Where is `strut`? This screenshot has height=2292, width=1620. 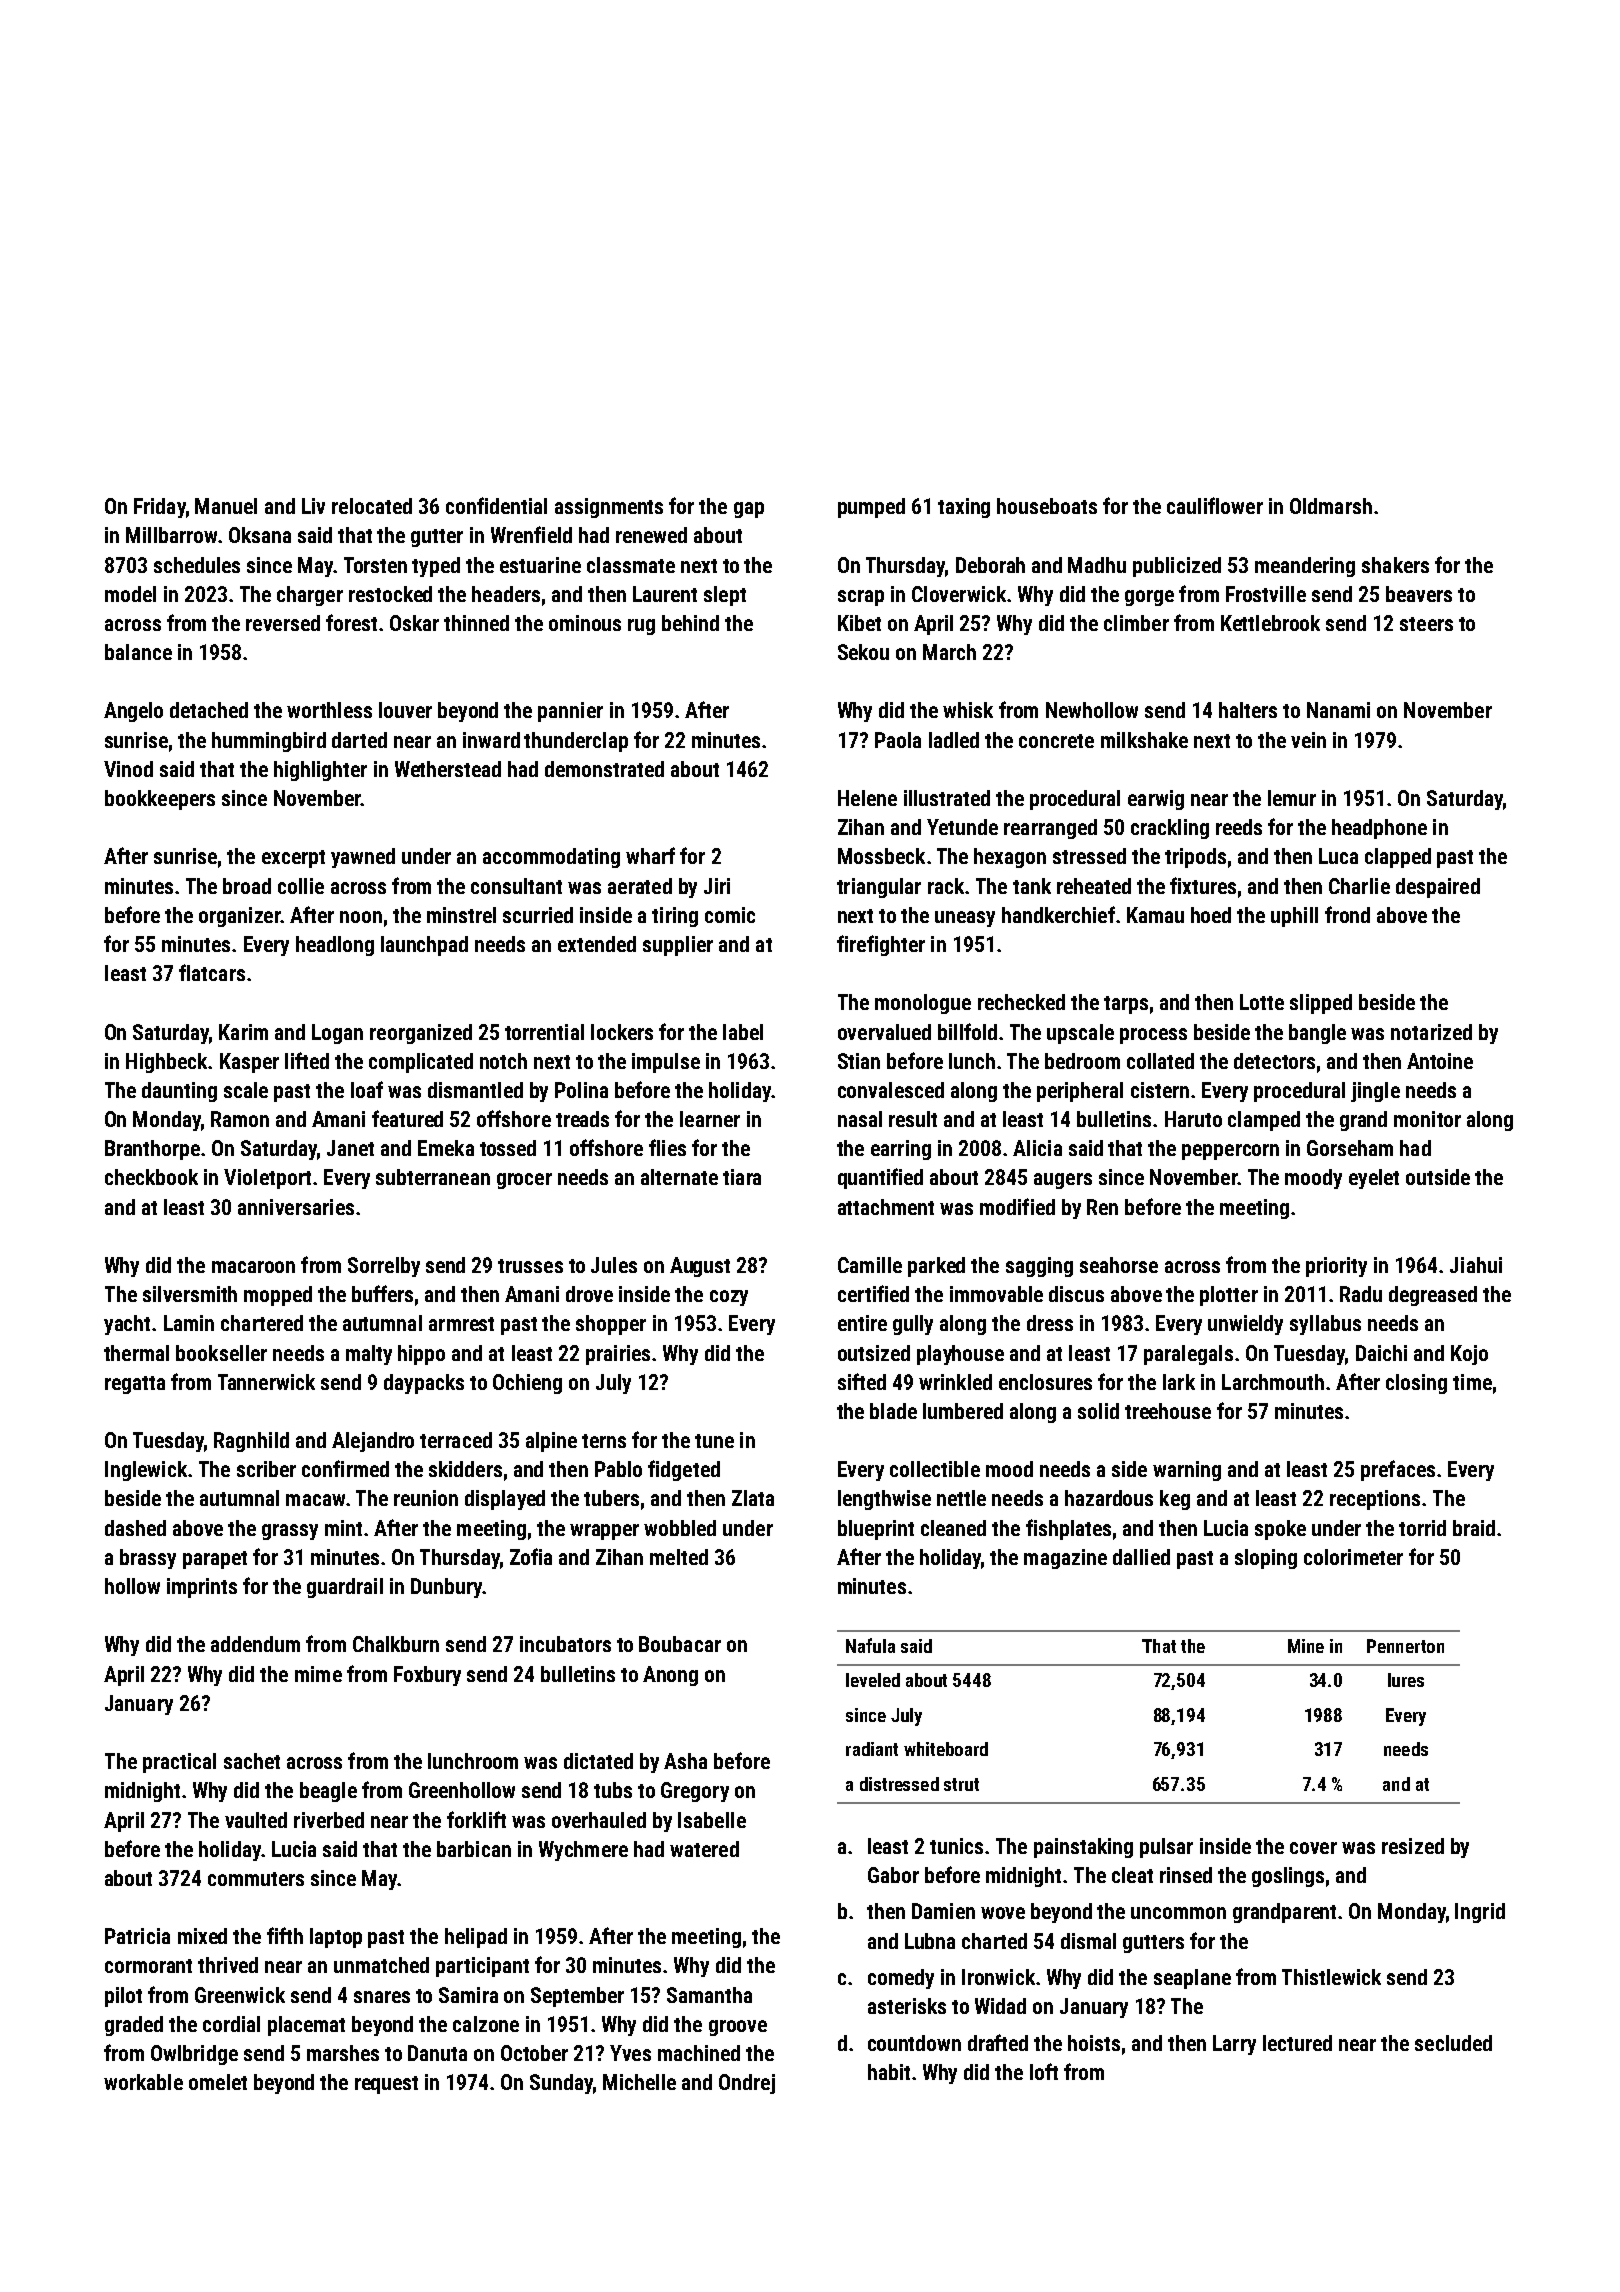
strut is located at coordinates (961, 1784).
